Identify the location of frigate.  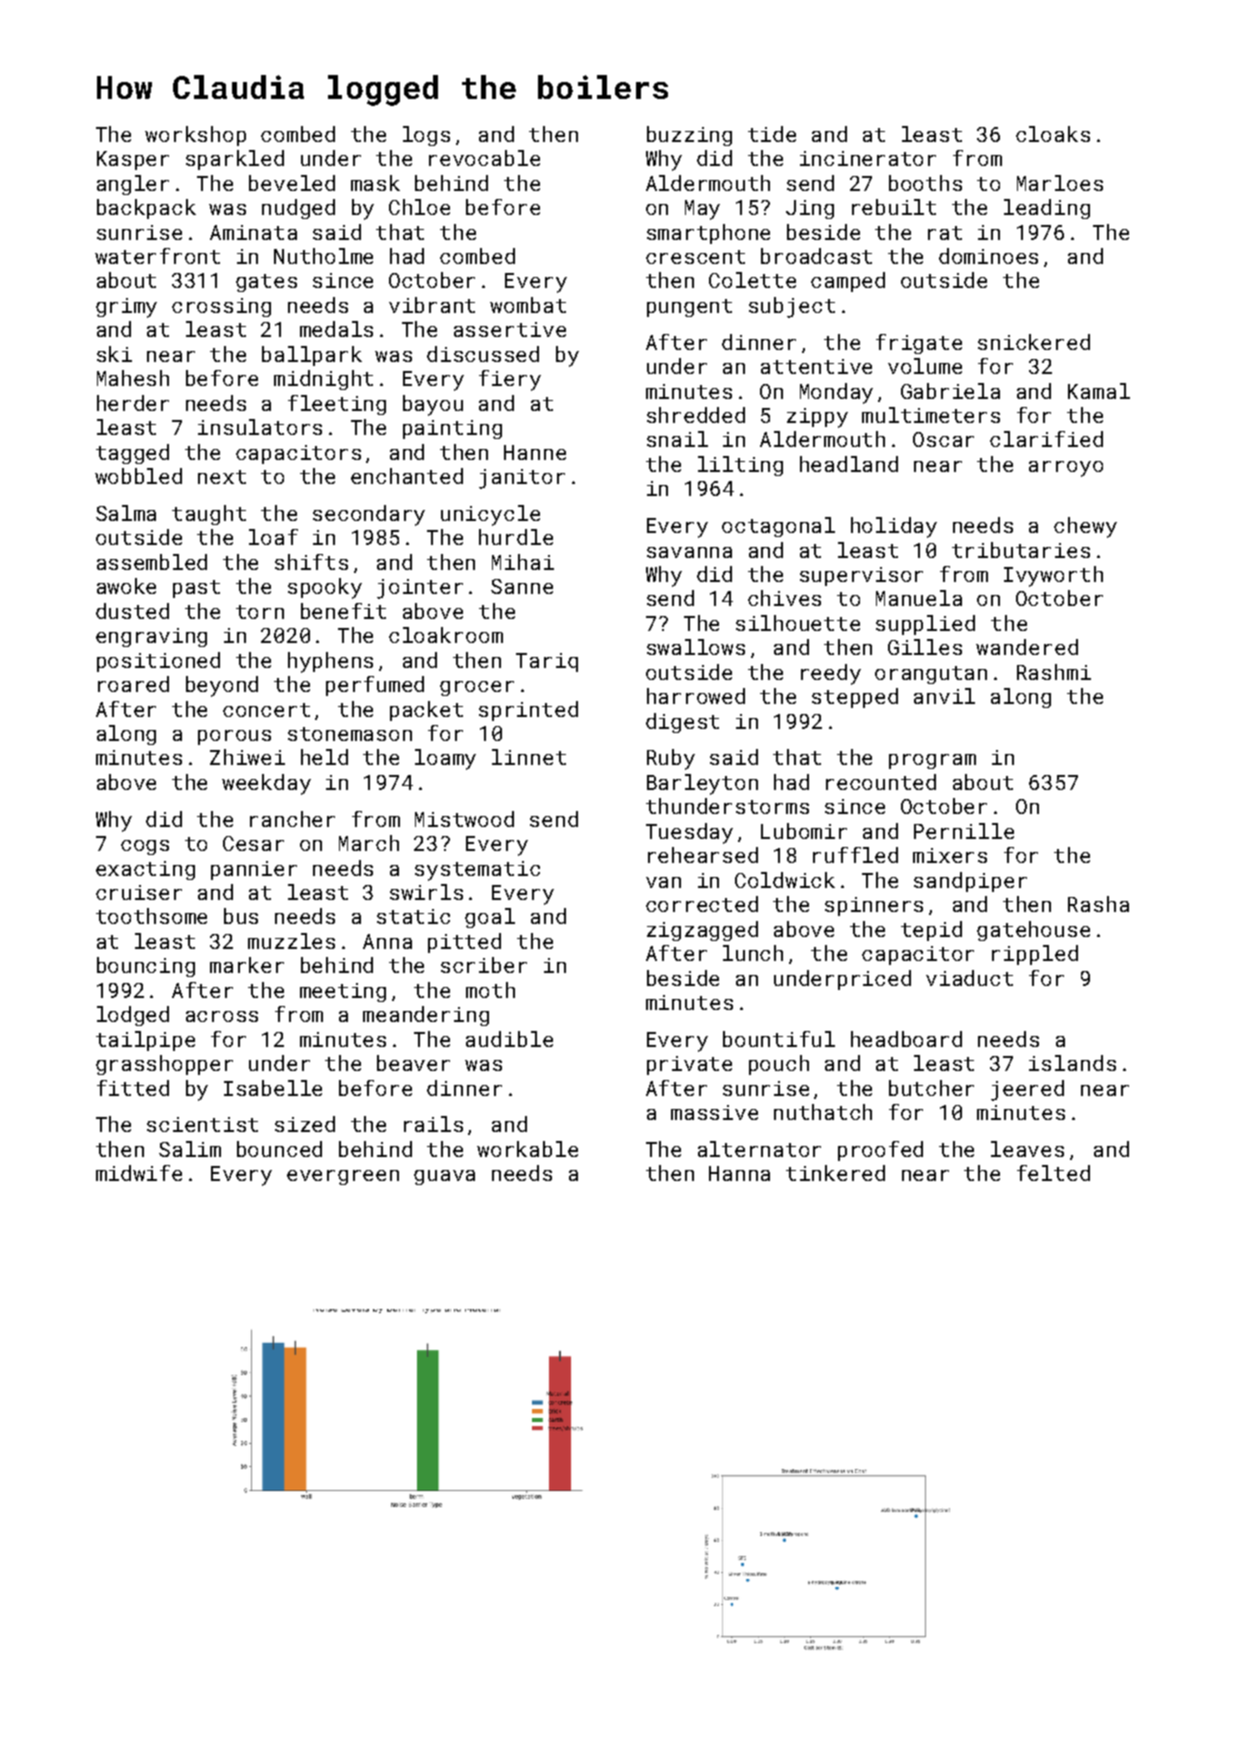
(919, 344).
